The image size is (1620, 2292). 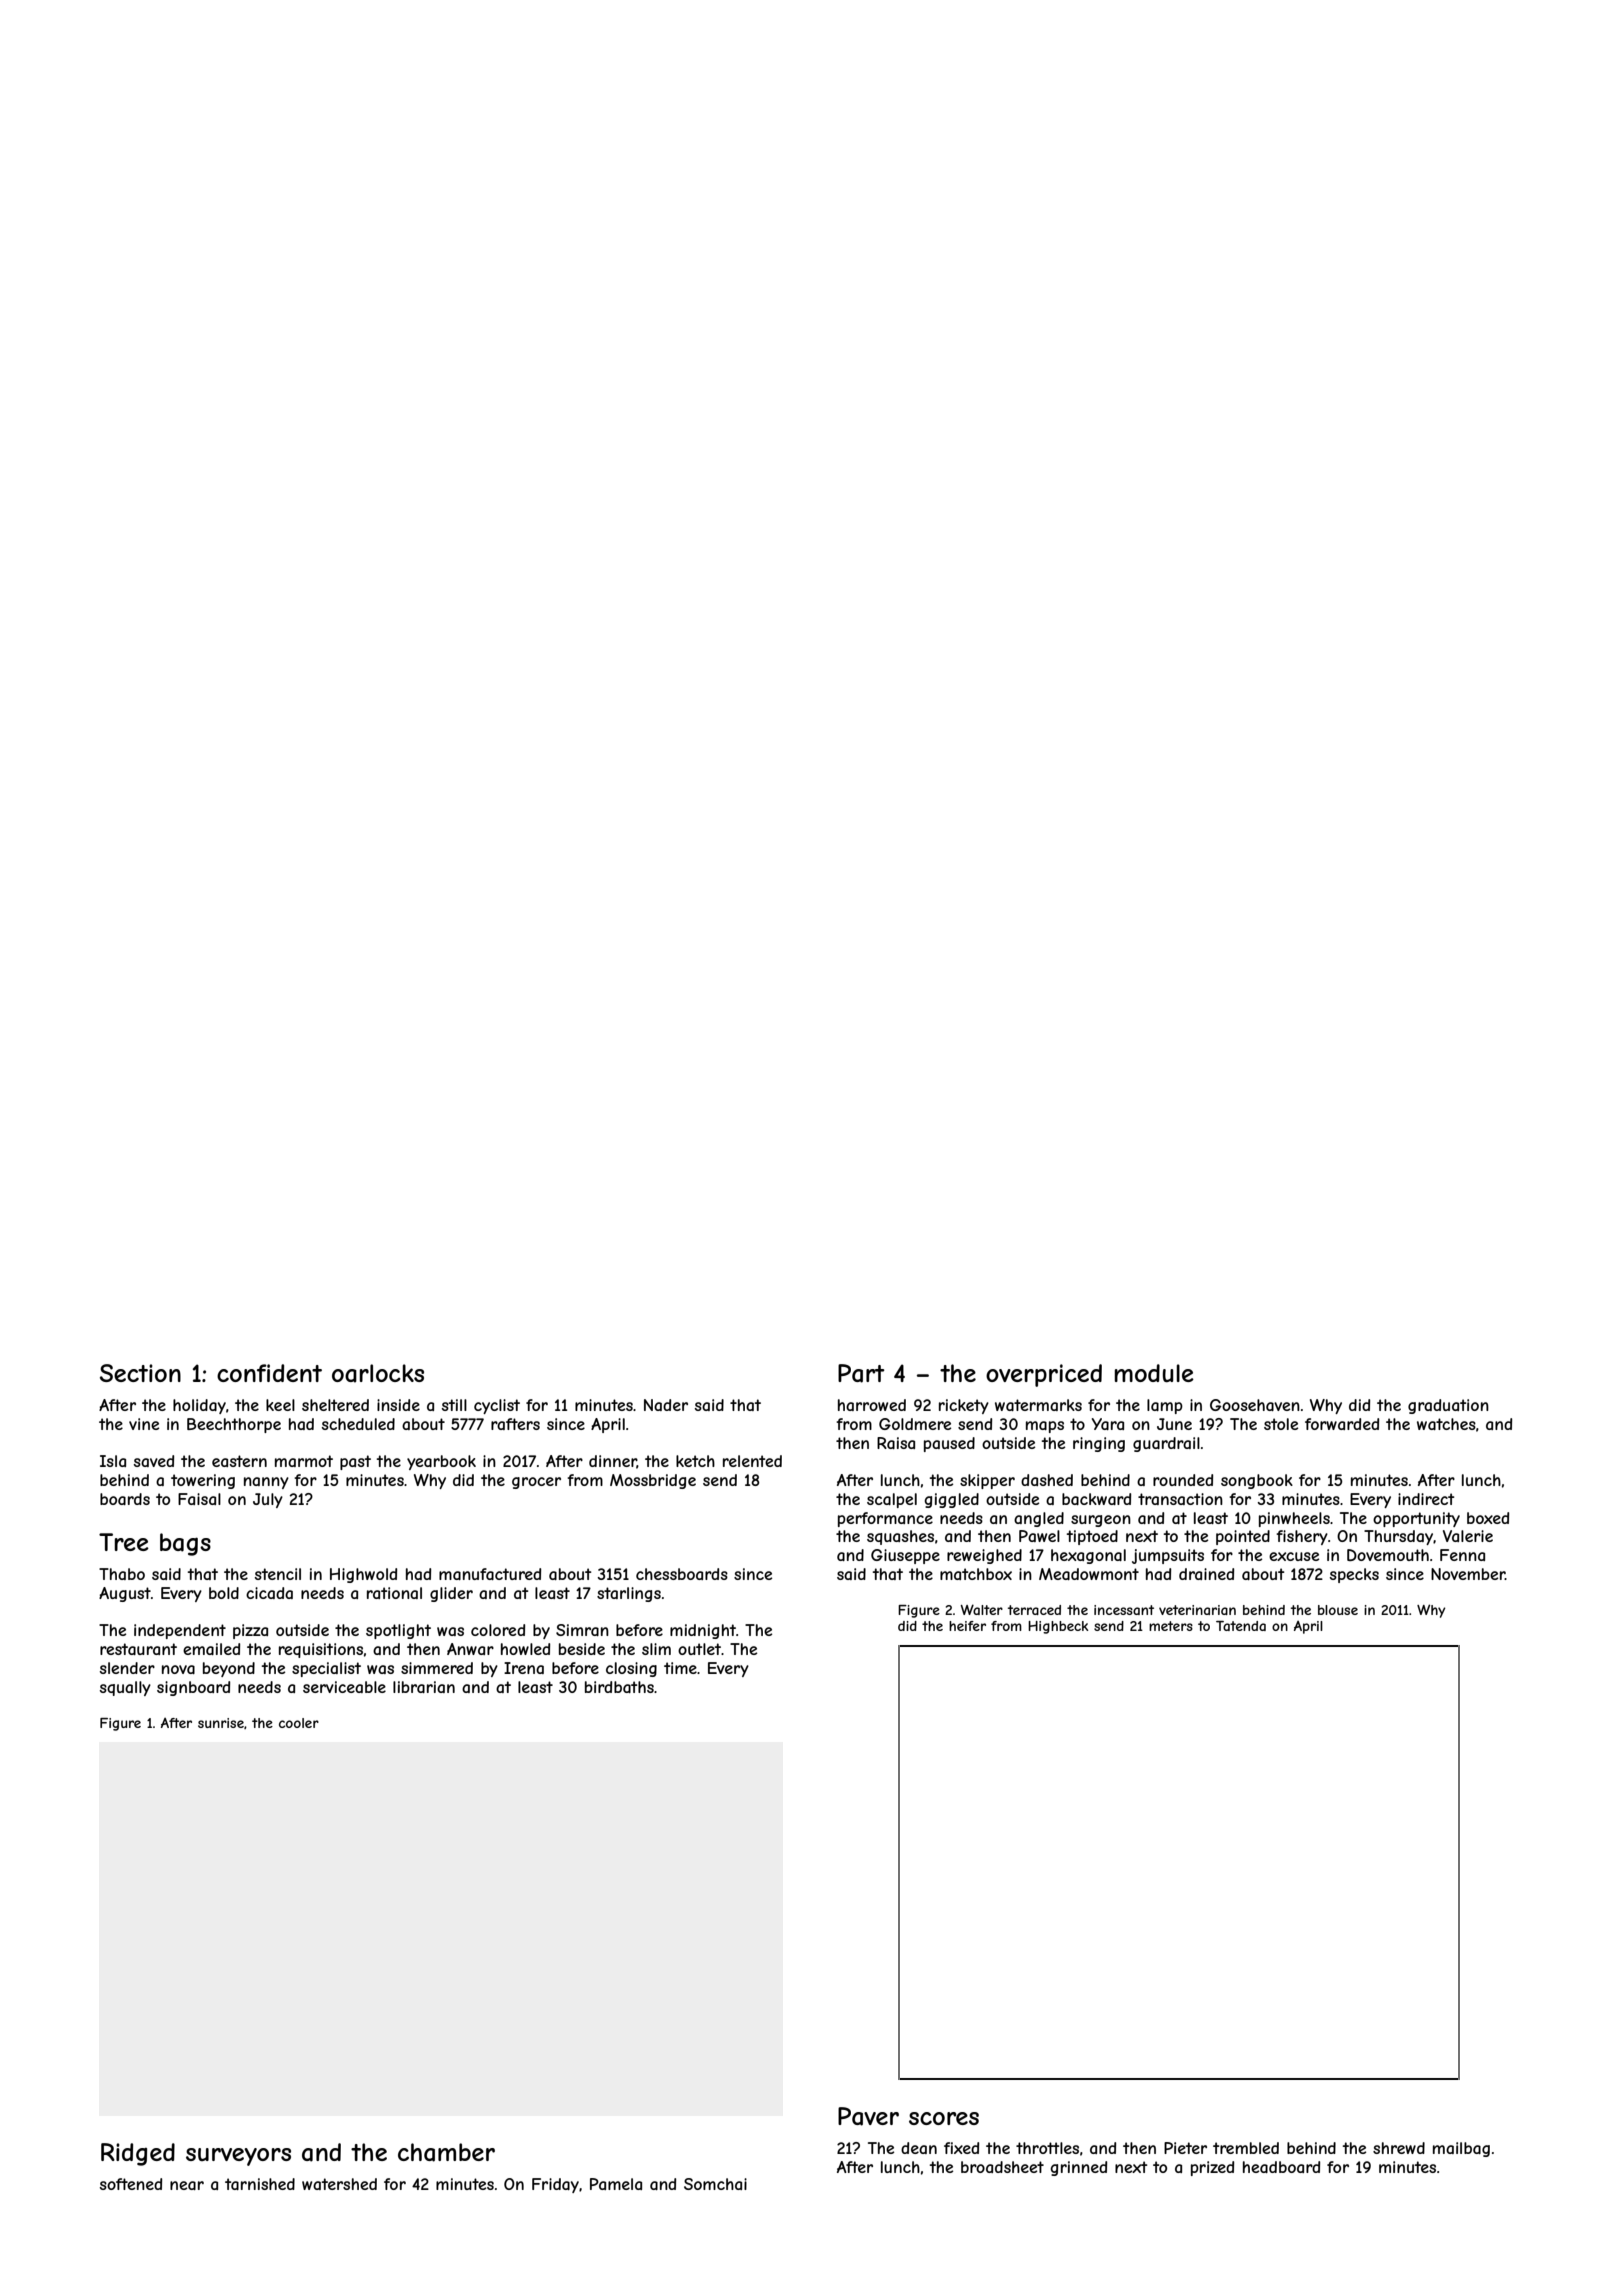 I want to click on cooler, so click(x=299, y=1723).
